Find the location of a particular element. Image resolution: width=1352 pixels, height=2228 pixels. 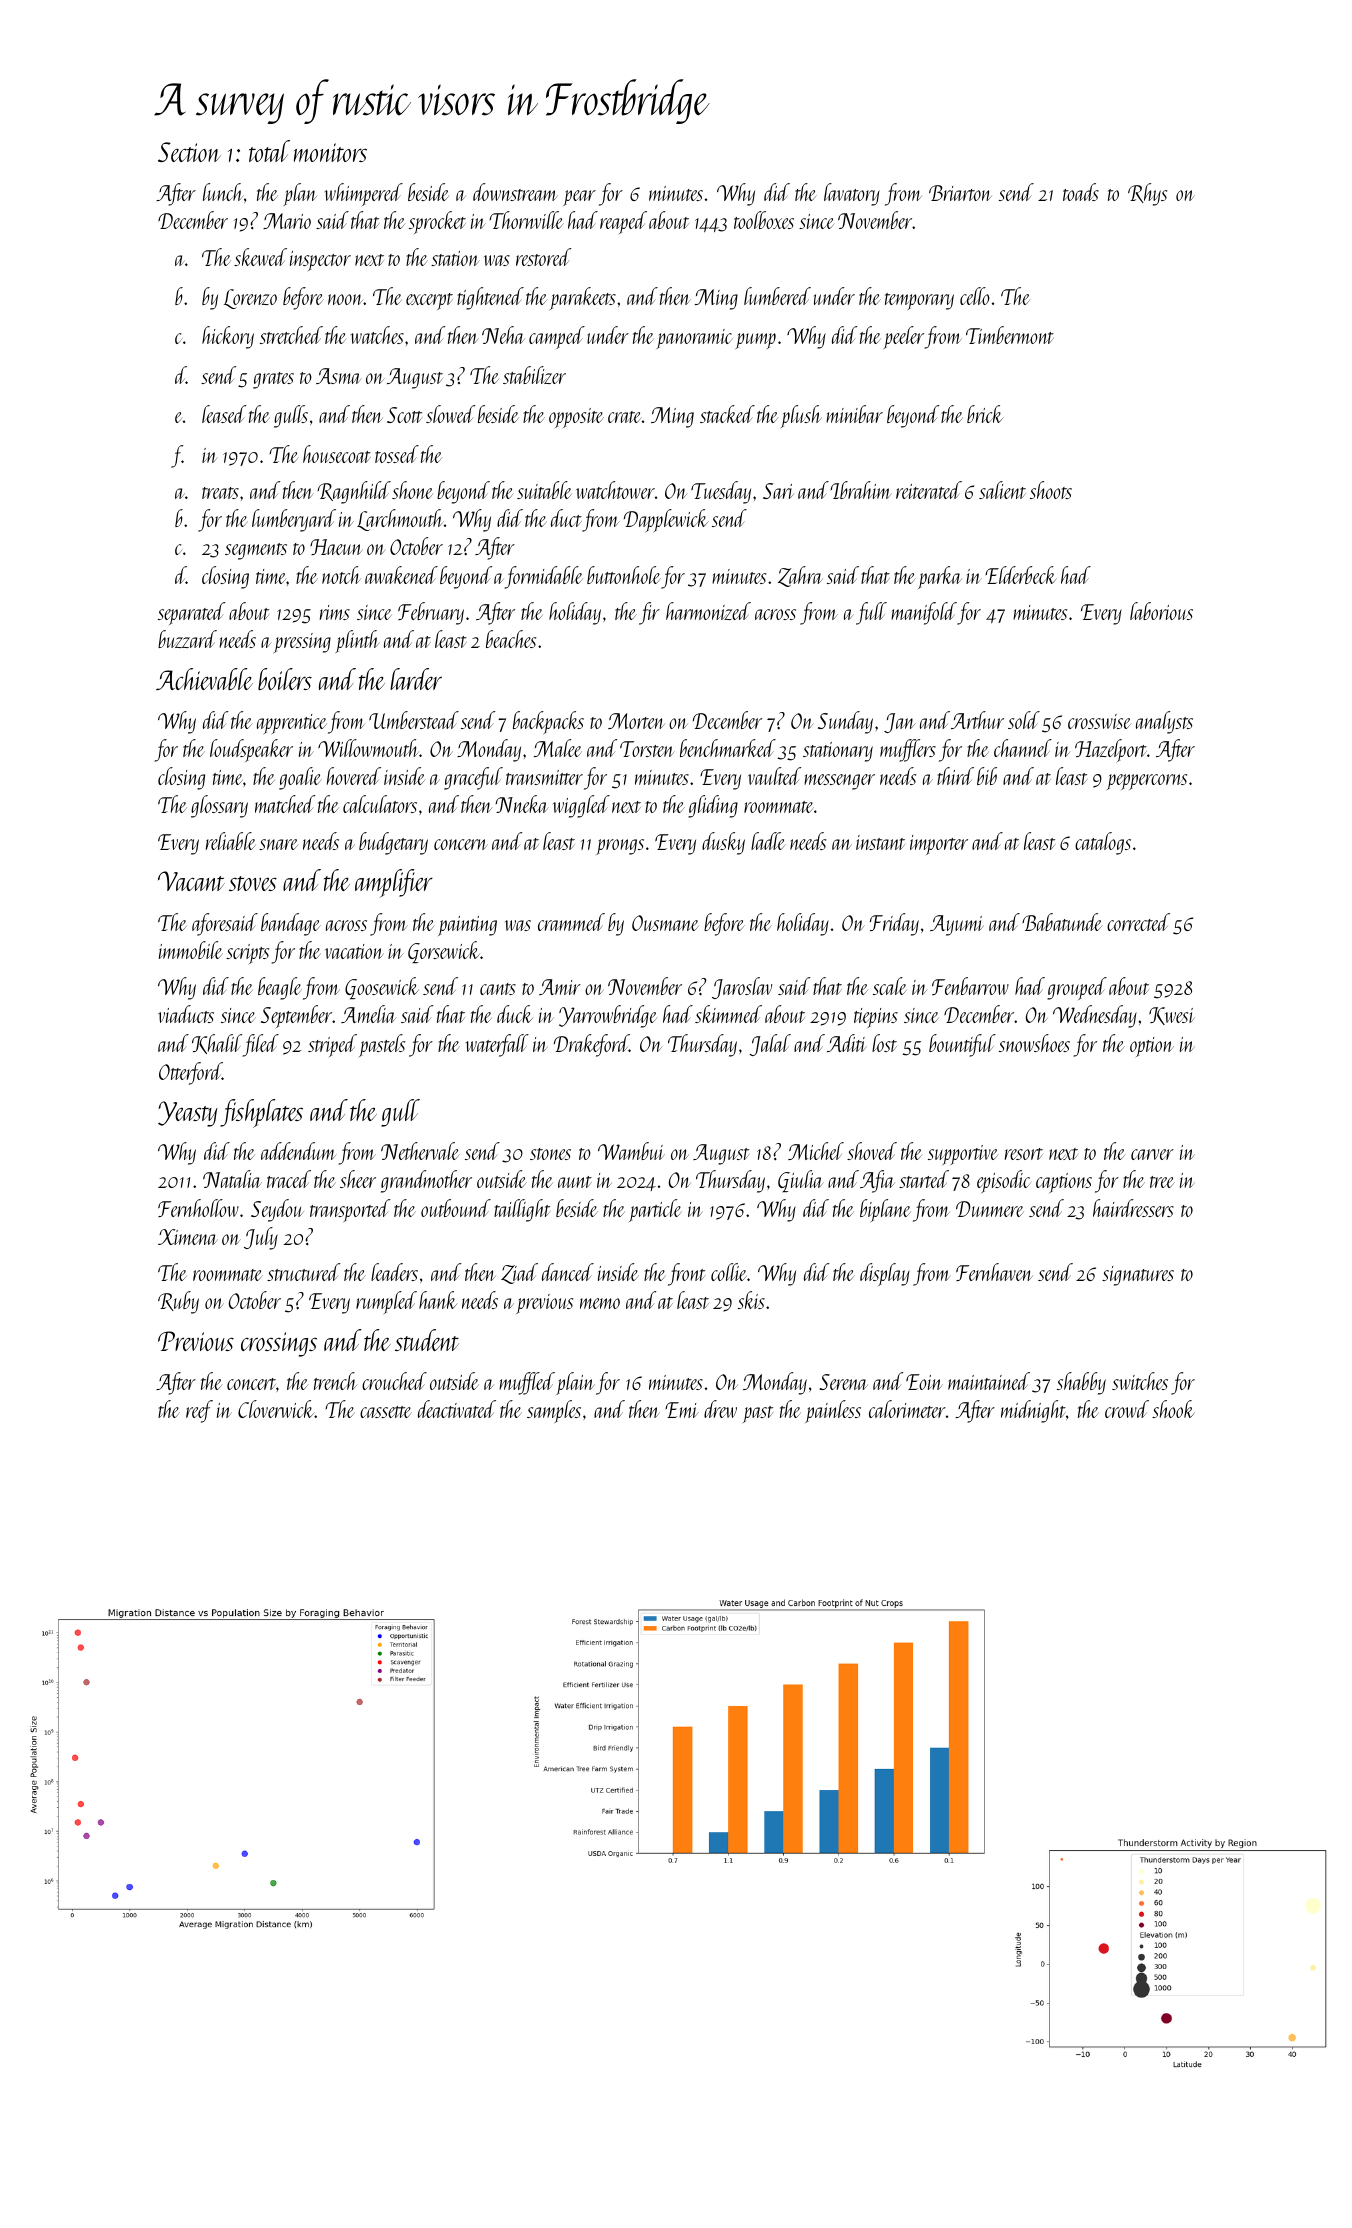

cassette is located at coordinates (386, 1412).
